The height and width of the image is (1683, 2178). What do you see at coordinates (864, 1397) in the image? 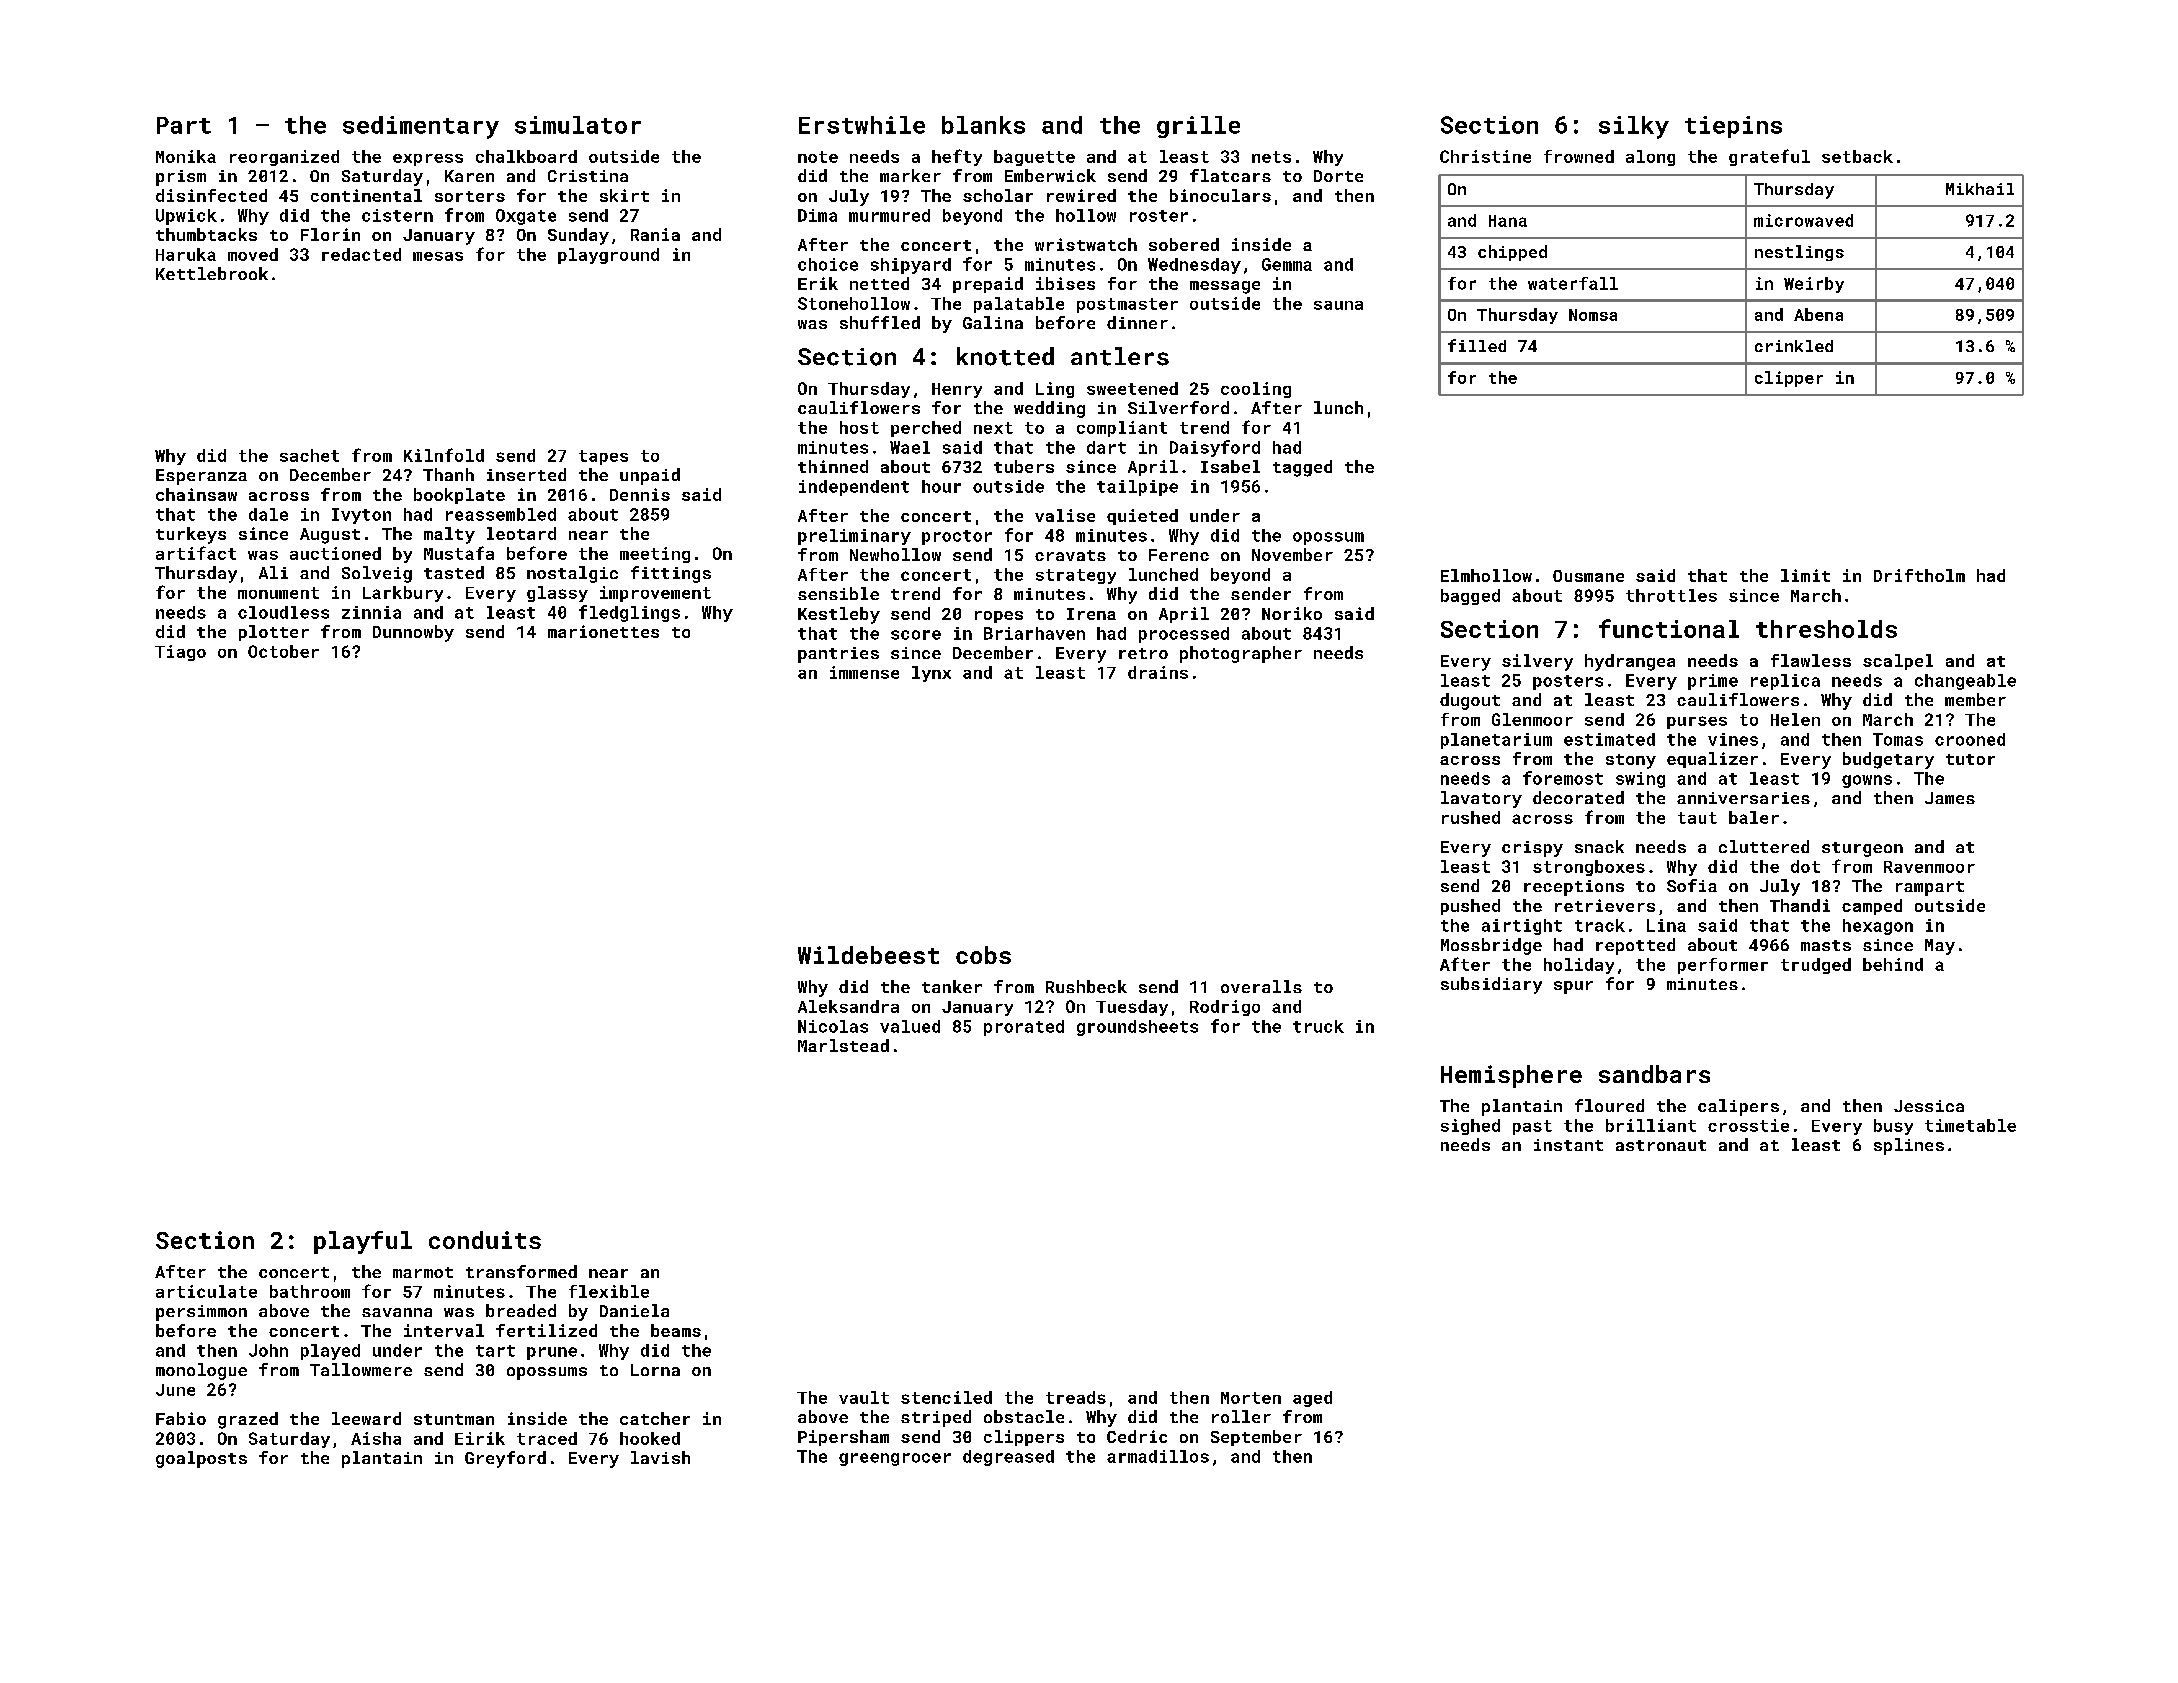
I see `vault` at bounding box center [864, 1397].
